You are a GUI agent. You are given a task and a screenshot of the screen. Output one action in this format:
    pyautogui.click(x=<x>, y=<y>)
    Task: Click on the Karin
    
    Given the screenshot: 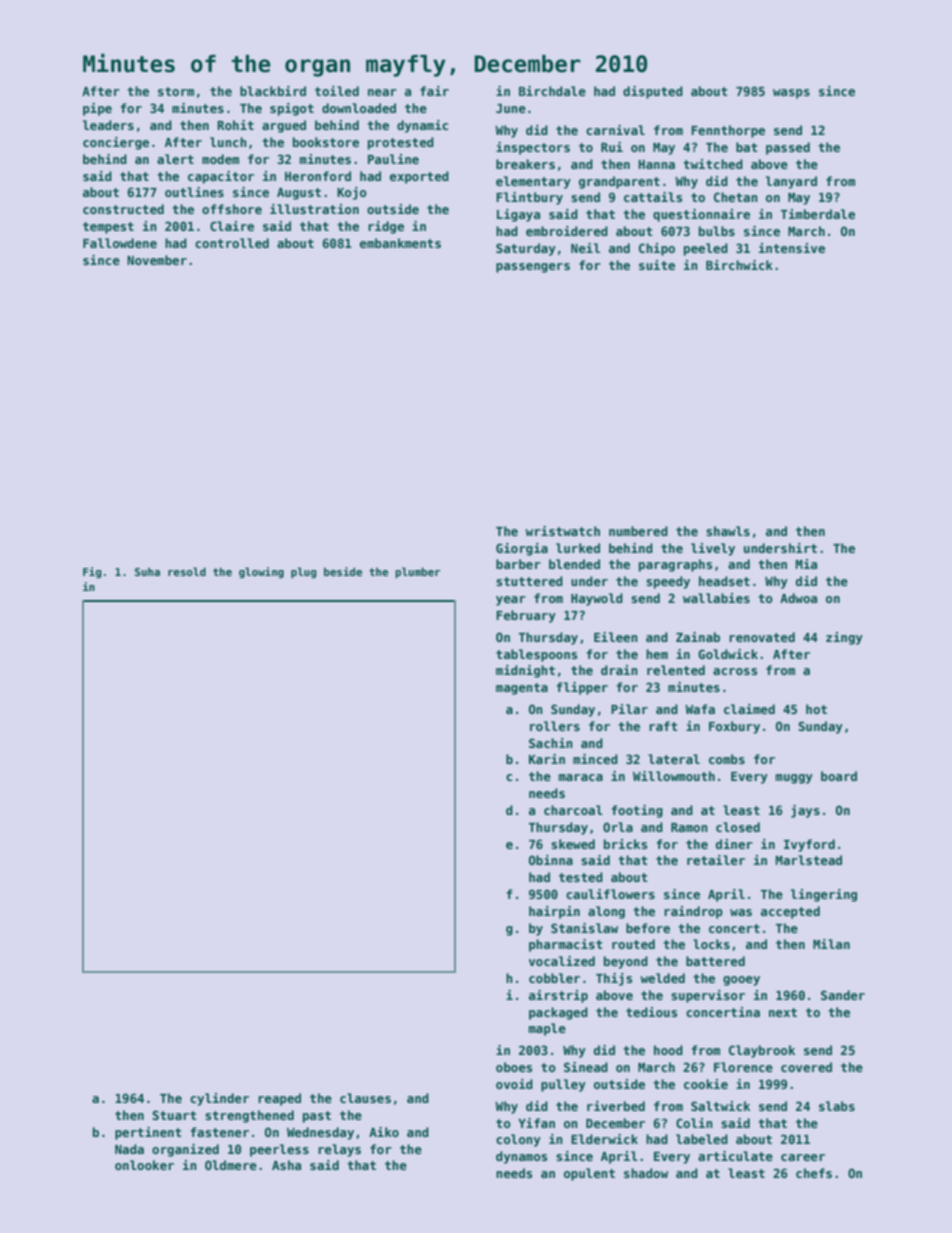 What is the action you would take?
    pyautogui.click(x=547, y=759)
